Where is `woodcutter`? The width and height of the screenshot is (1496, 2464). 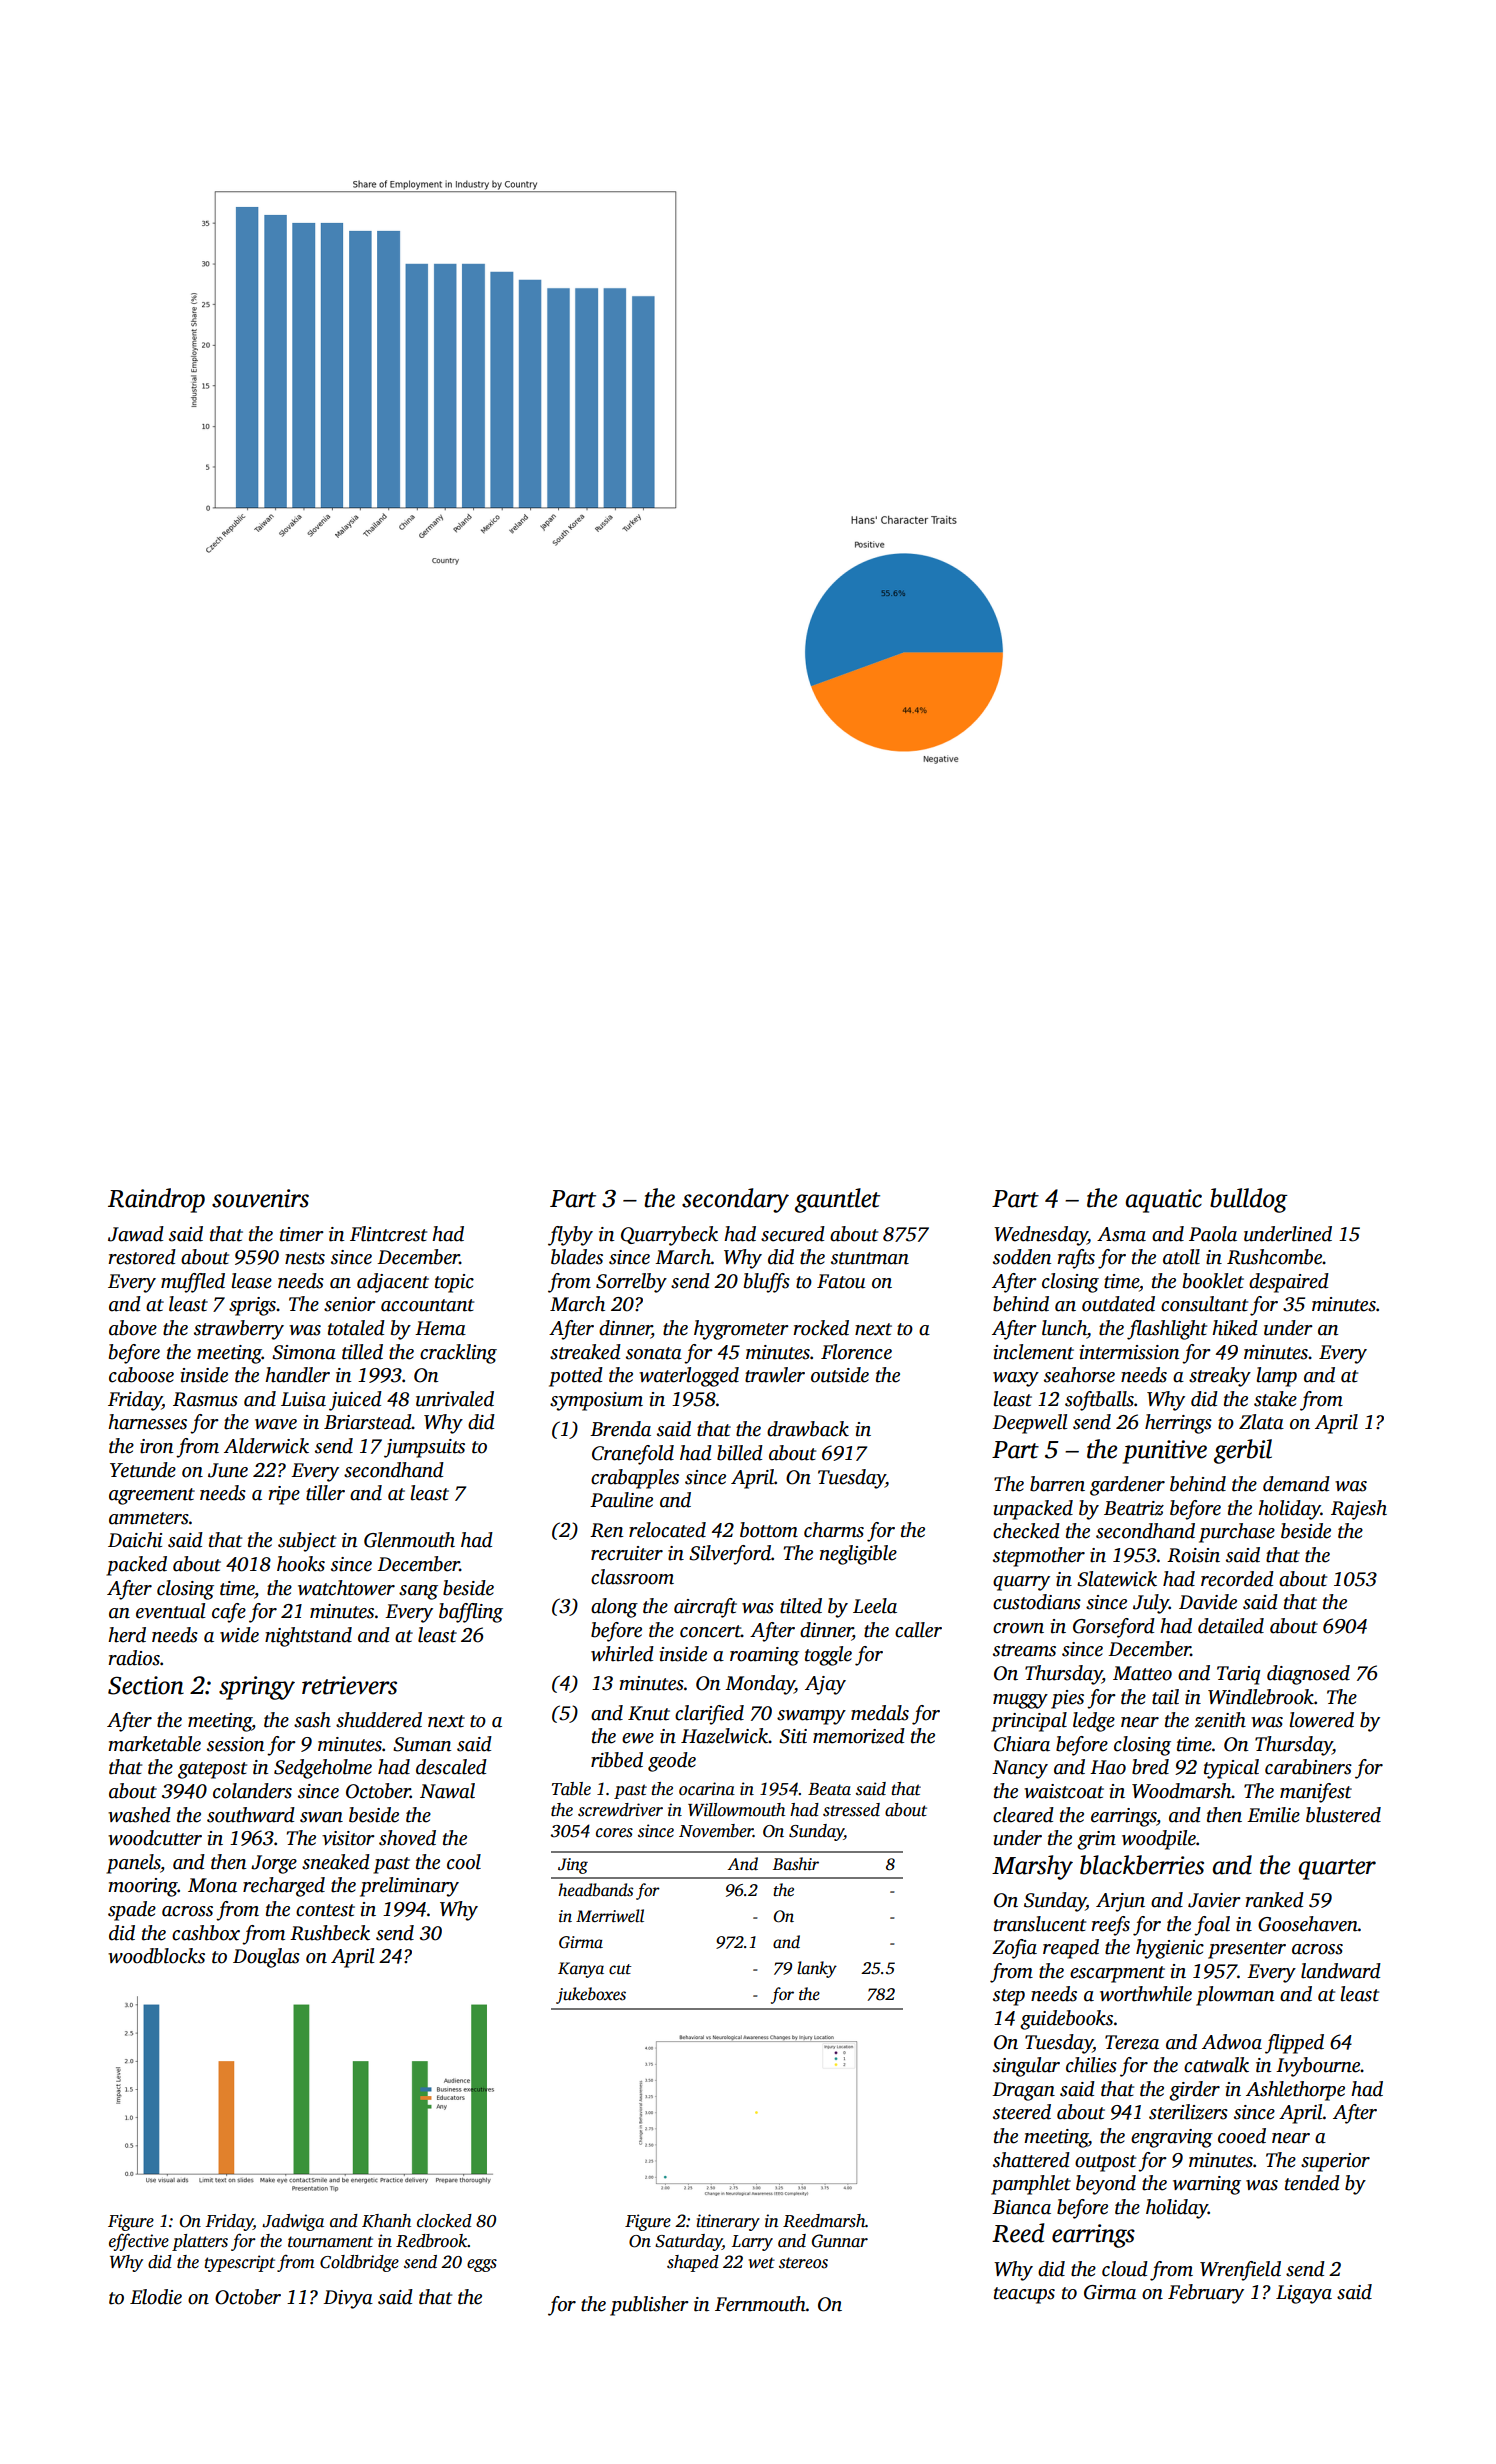 woodcutter is located at coordinates (155, 1838).
